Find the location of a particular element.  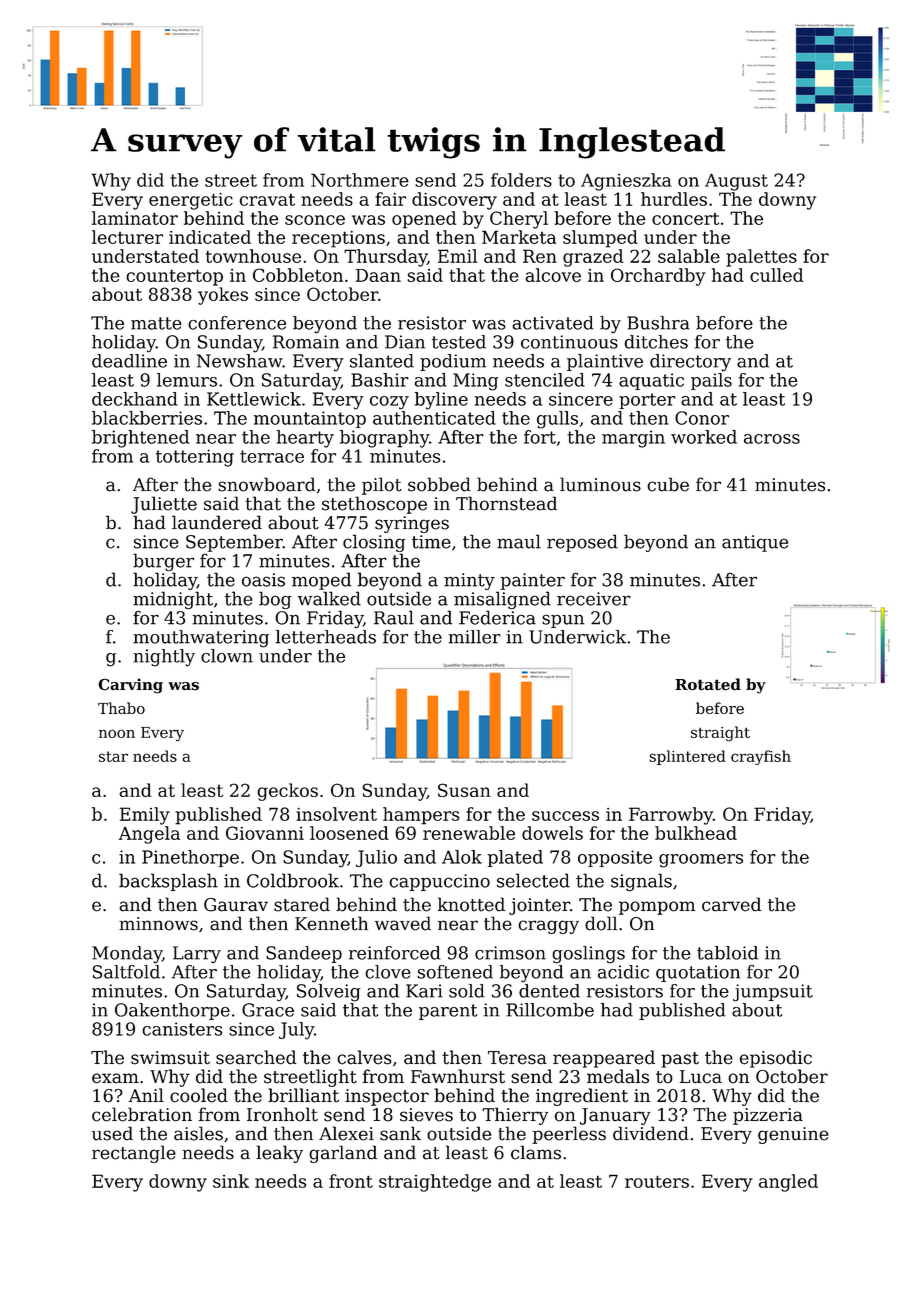

sink is located at coordinates (231, 1181).
